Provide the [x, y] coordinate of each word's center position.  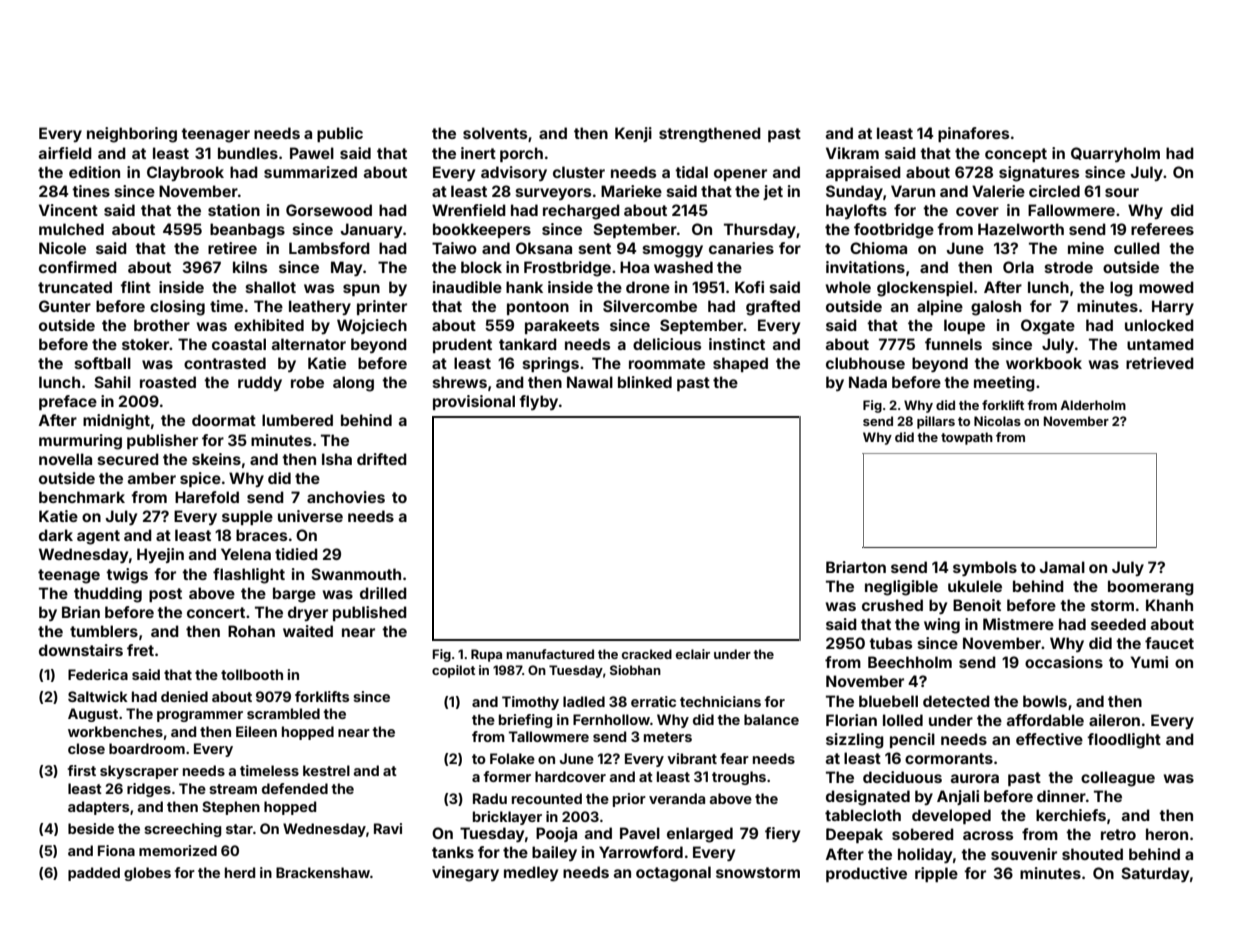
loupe [964, 326]
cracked [647, 654]
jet [773, 192]
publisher [162, 441]
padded [94, 874]
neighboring [132, 135]
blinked [645, 382]
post [165, 595]
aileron [1114, 720]
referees [1162, 229]
